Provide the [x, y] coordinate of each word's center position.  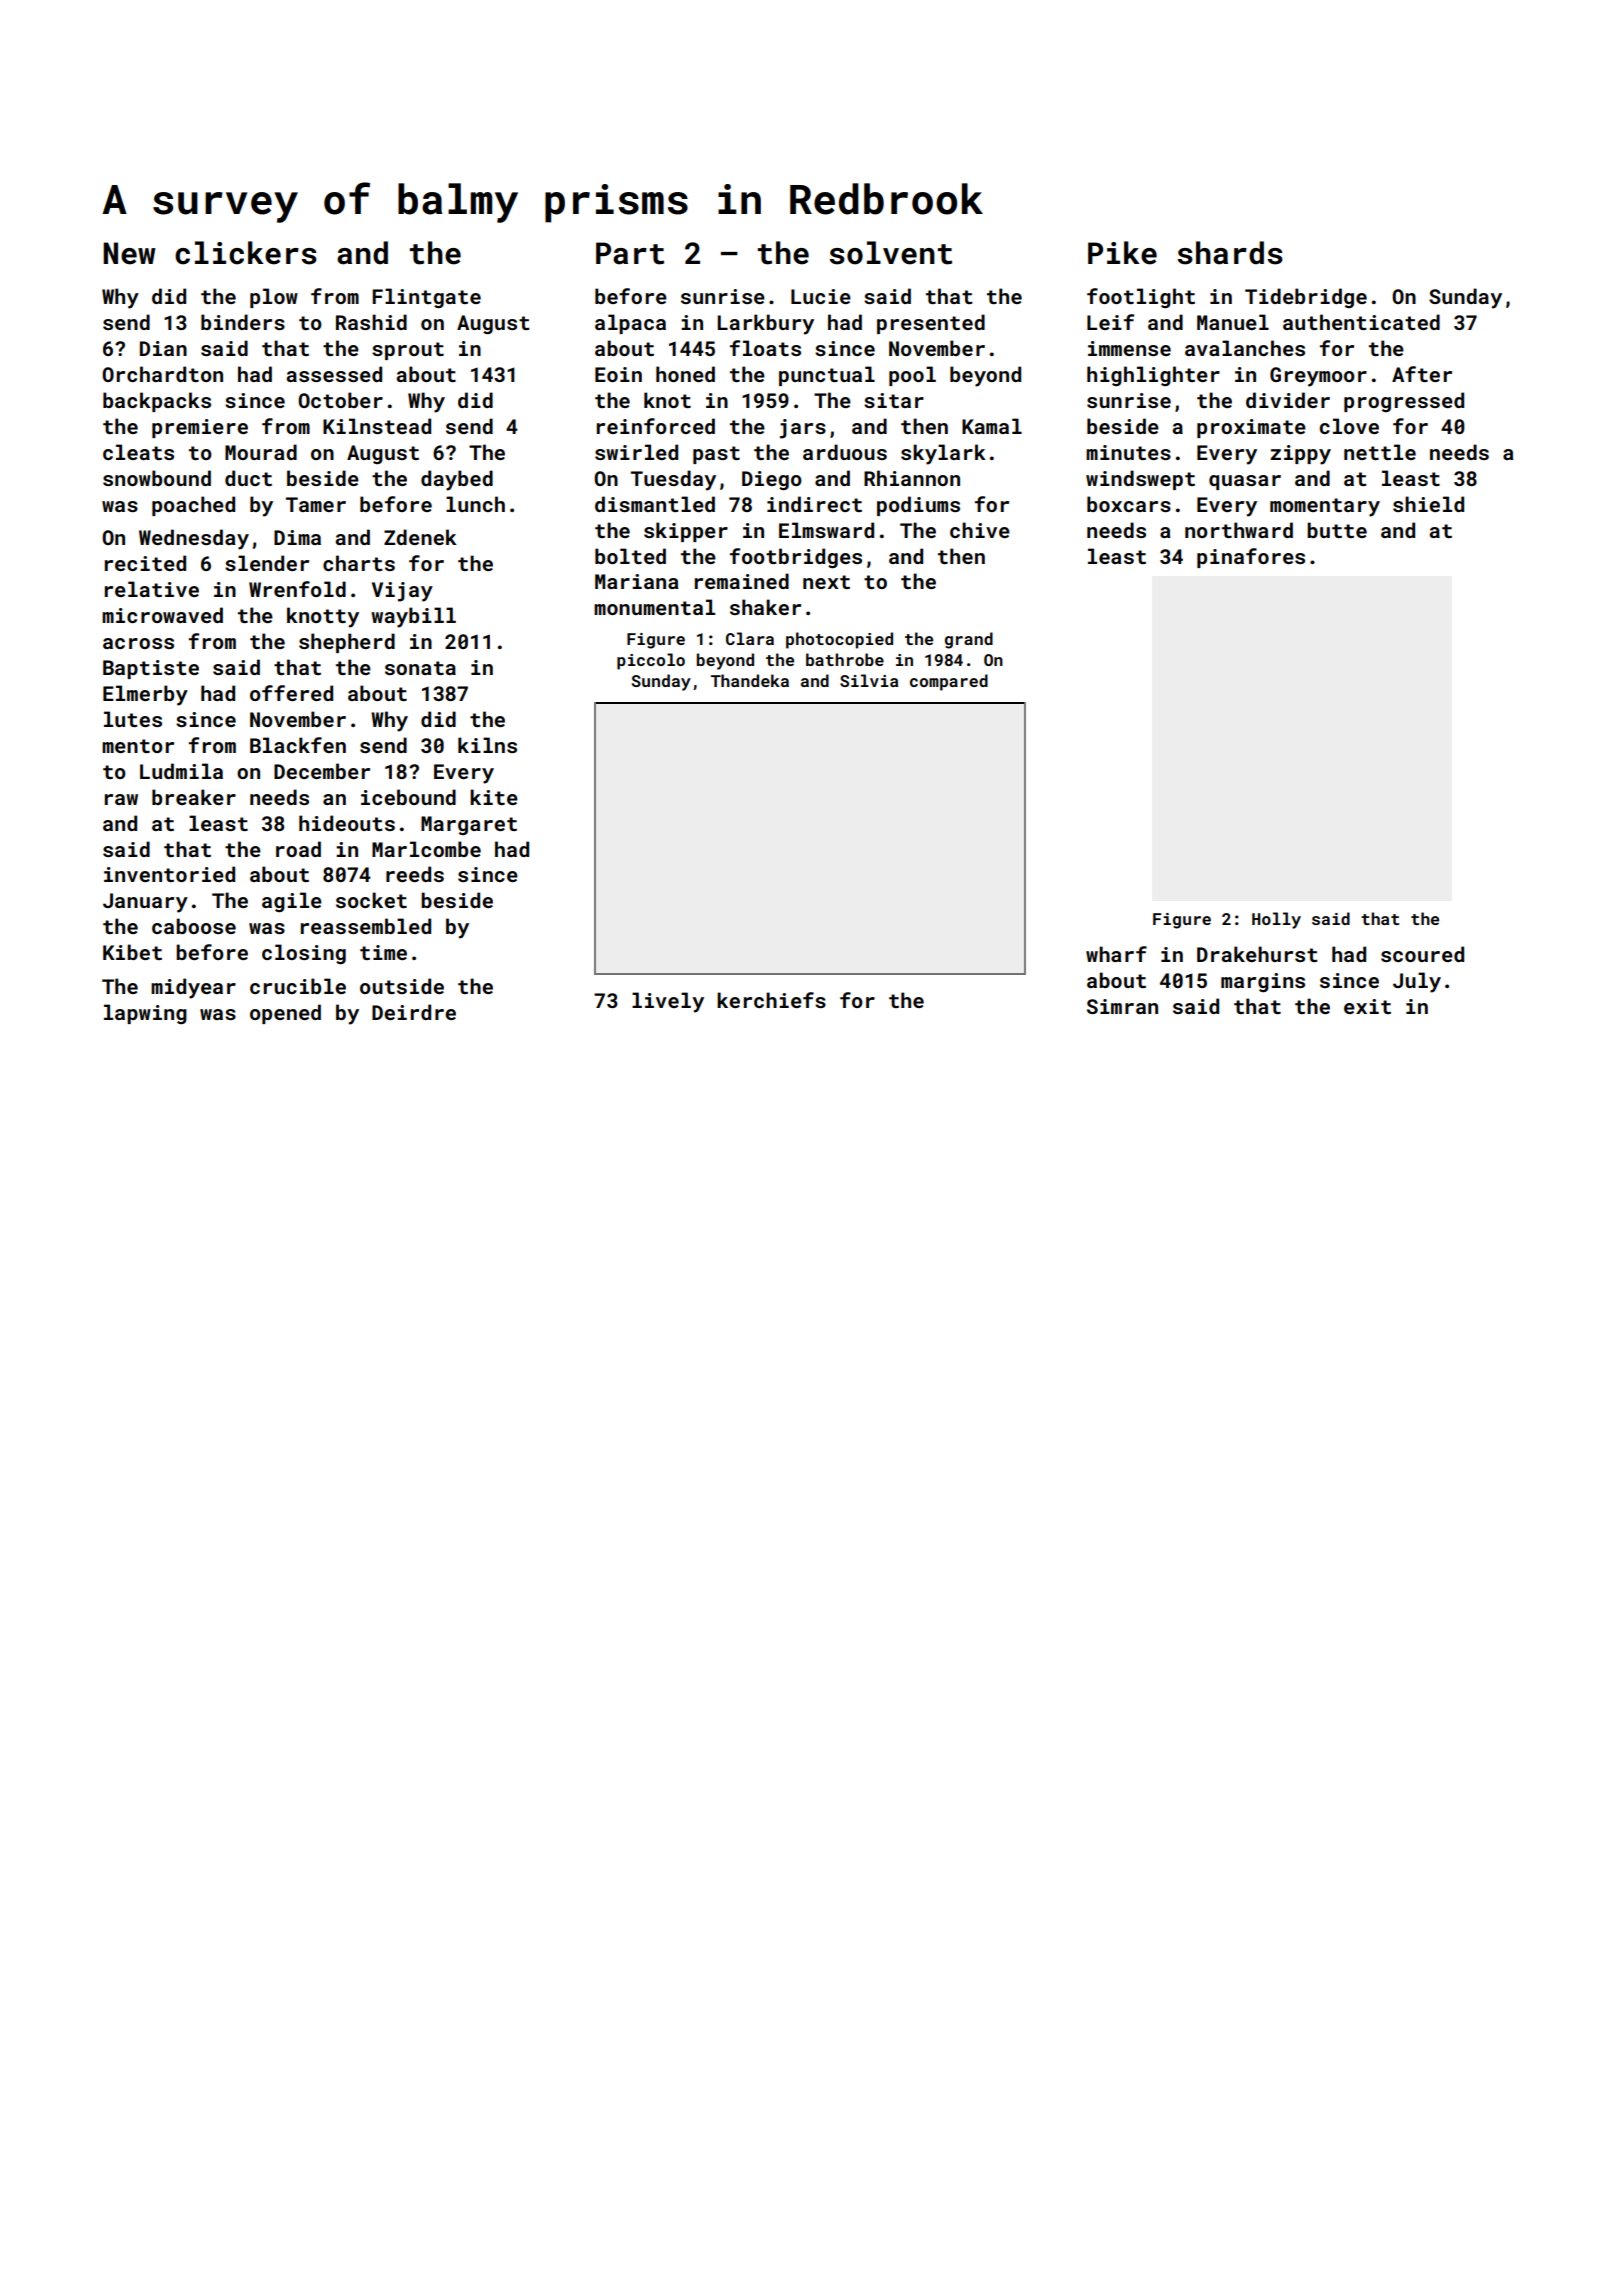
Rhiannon [912, 478]
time [383, 952]
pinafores [1251, 558]
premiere [200, 428]
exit [1367, 1006]
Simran [1122, 1006]
